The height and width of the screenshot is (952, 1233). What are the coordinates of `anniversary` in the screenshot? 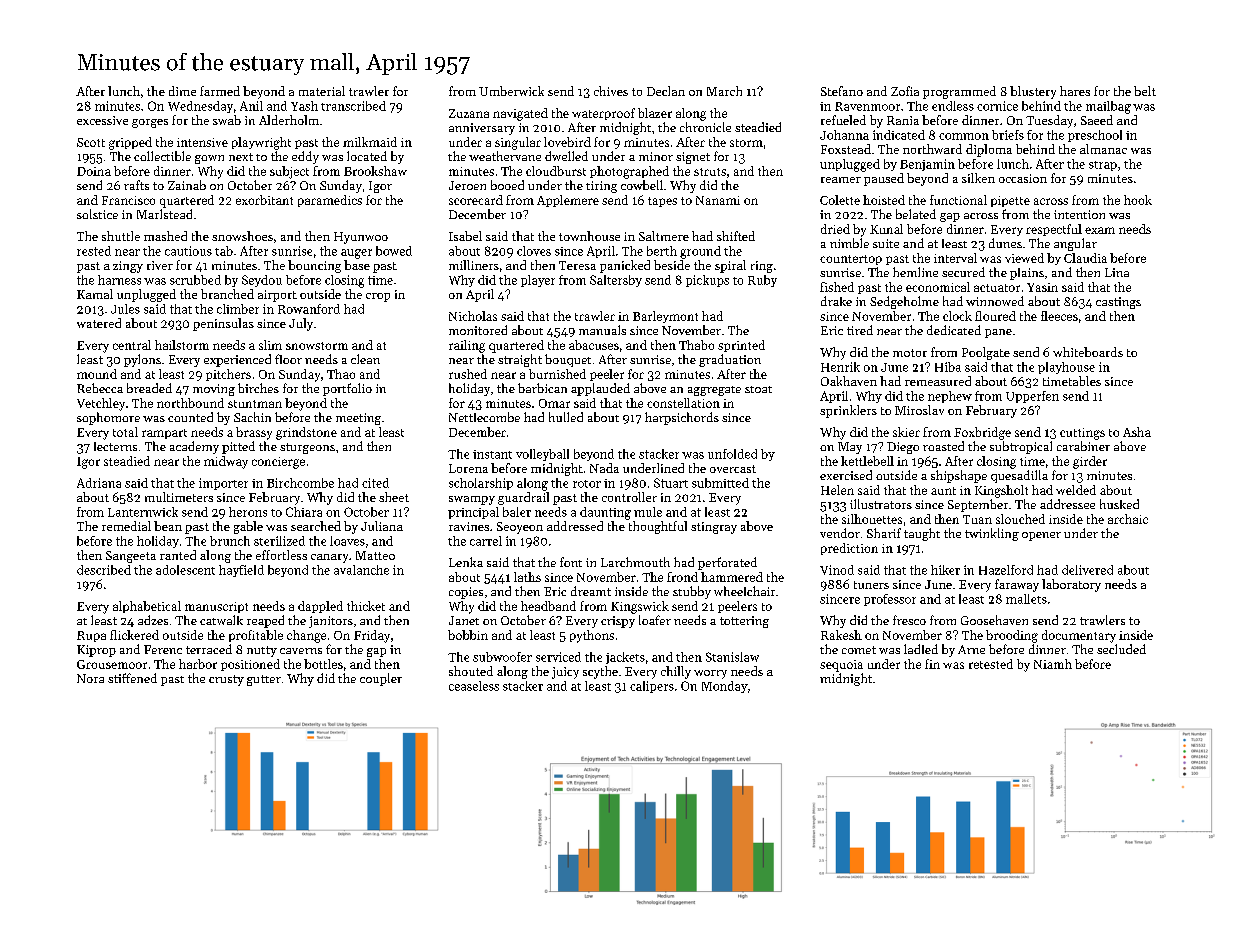 It's located at (482, 129).
